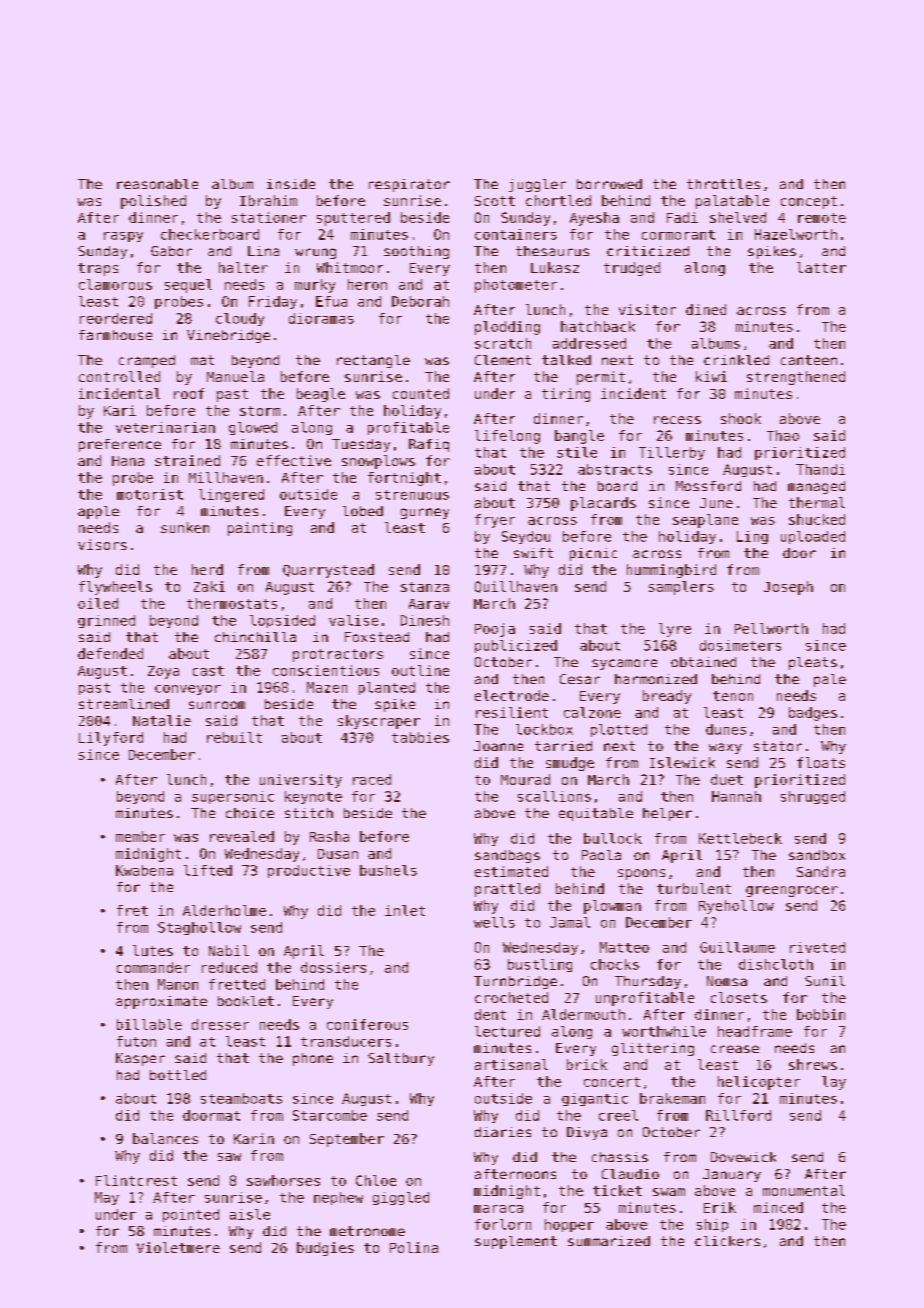 The width and height of the image is (924, 1308). Describe the element at coordinates (325, 1249) in the image. I see `budgies` at that location.
